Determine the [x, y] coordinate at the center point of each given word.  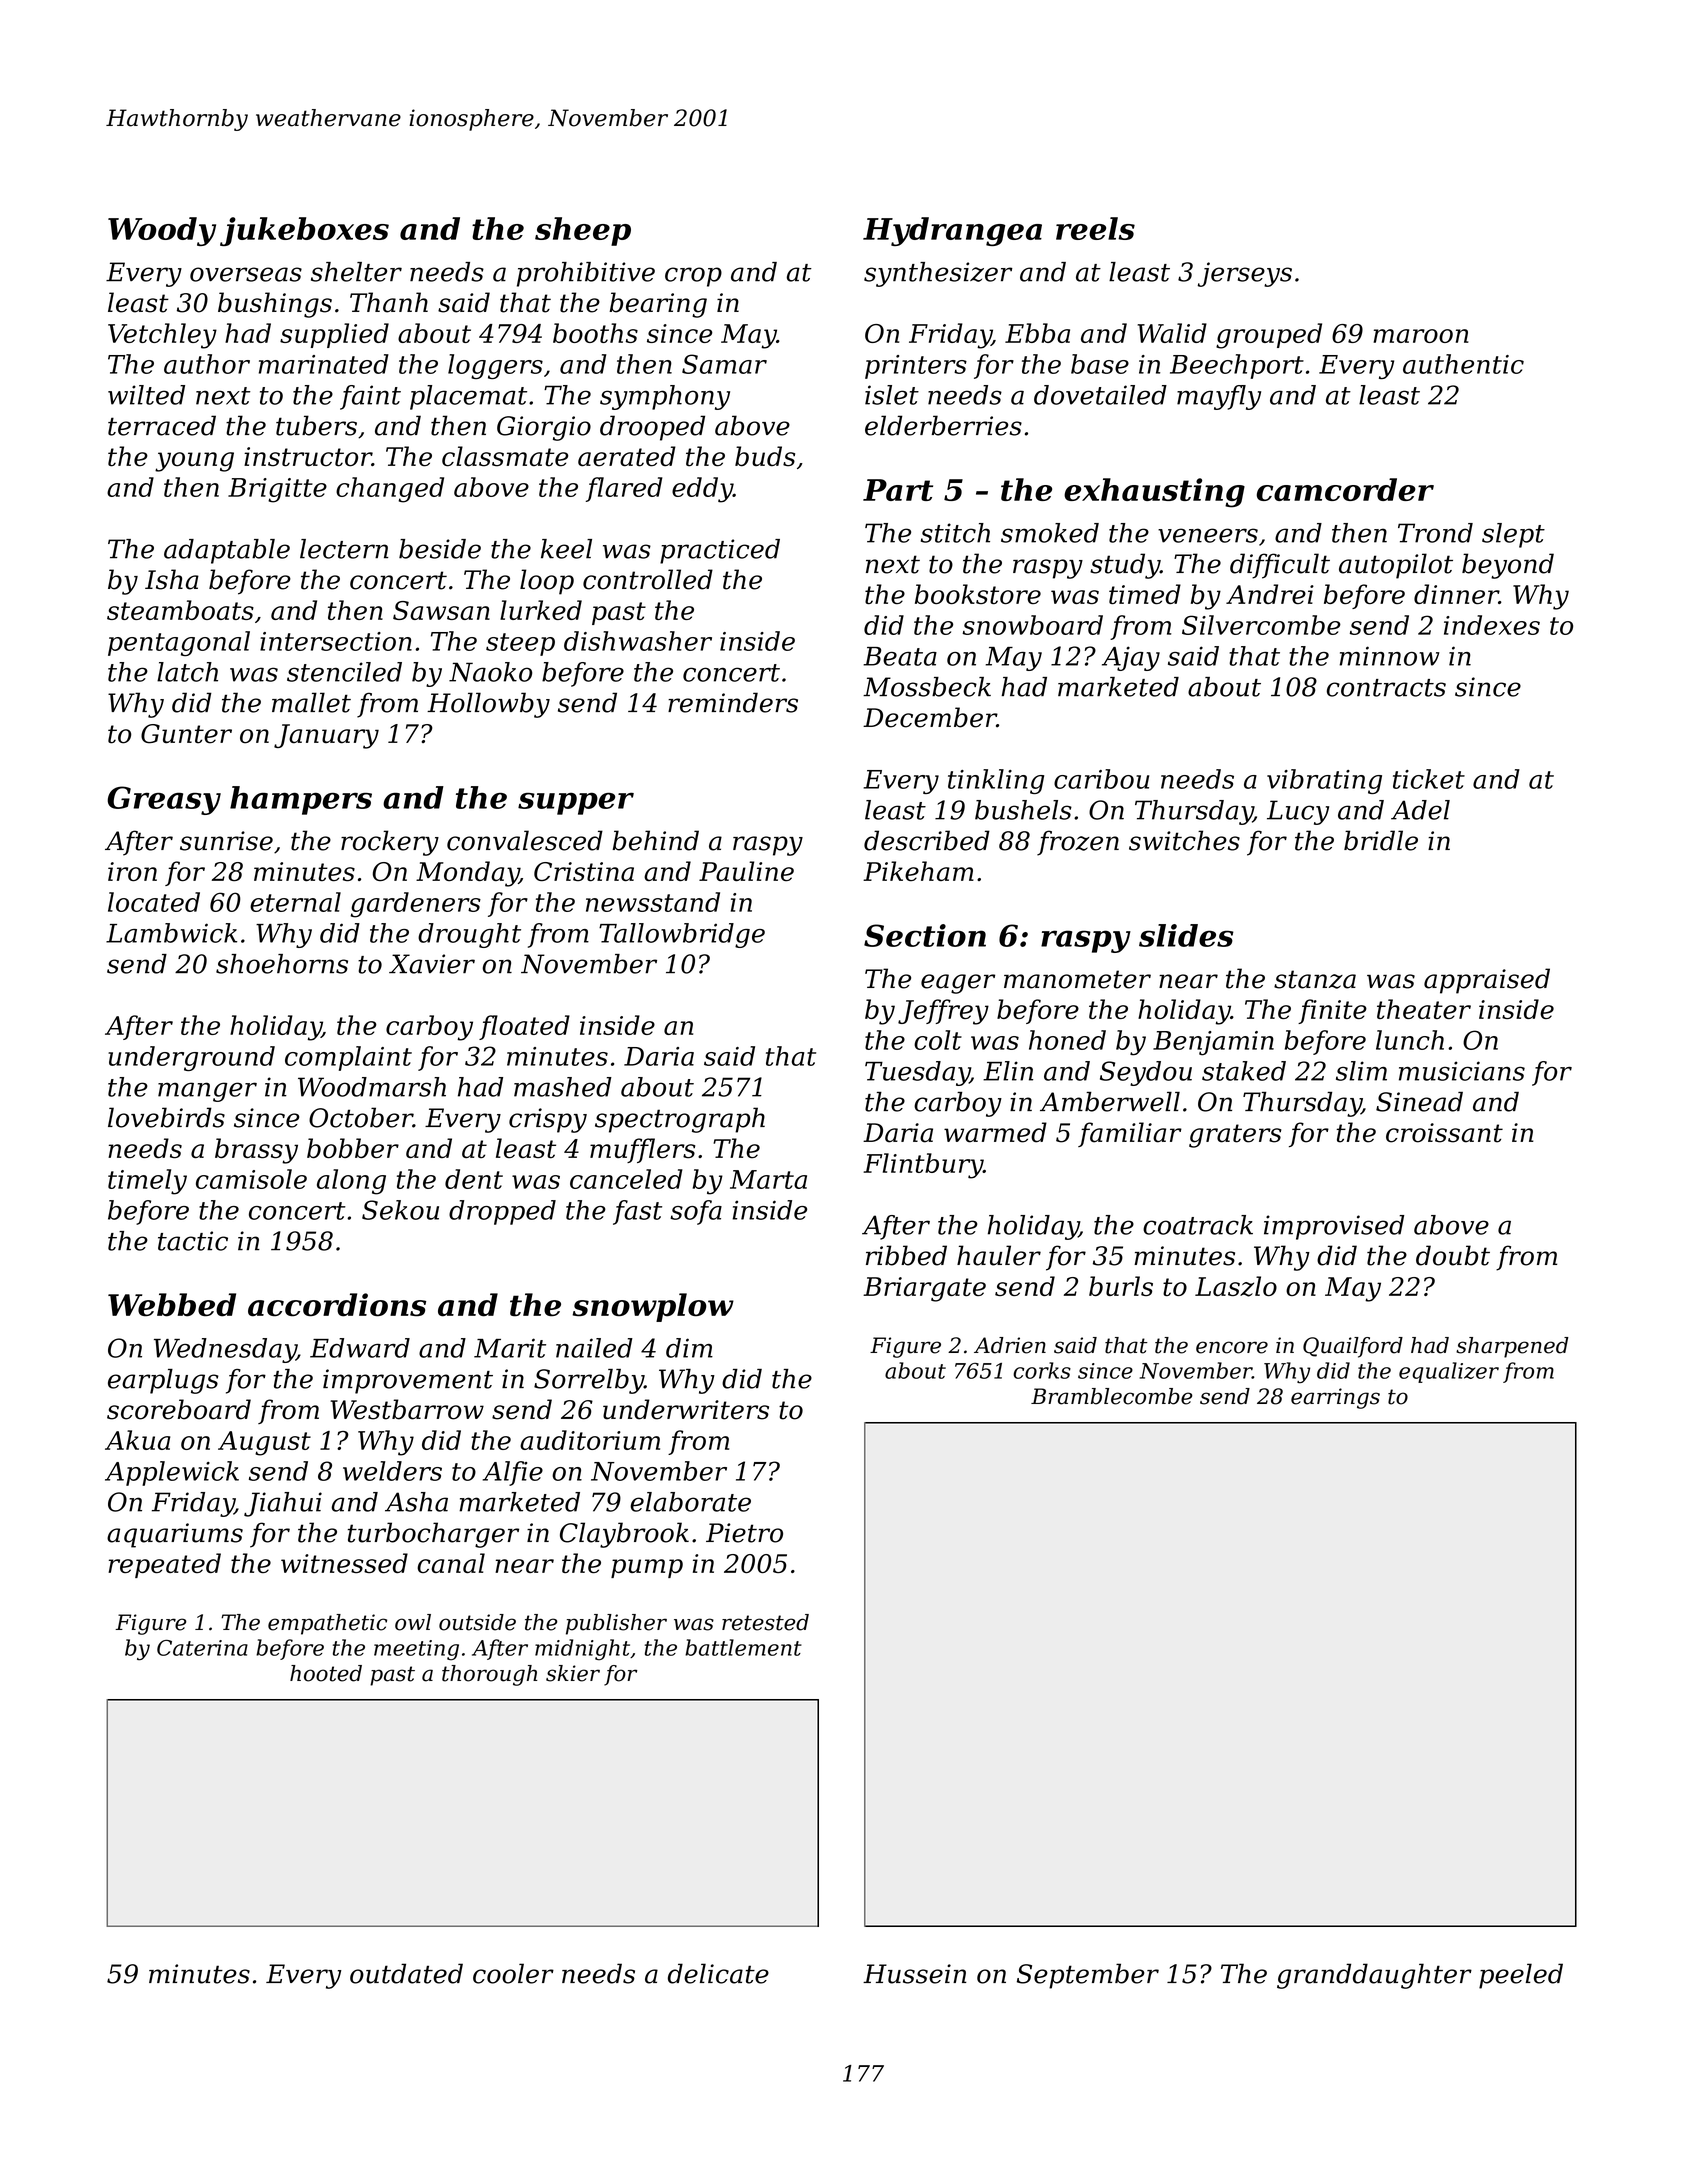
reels [1095, 228]
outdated [406, 1973]
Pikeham [918, 871]
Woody [162, 231]
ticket [1429, 779]
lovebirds [166, 1117]
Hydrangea [952, 231]
